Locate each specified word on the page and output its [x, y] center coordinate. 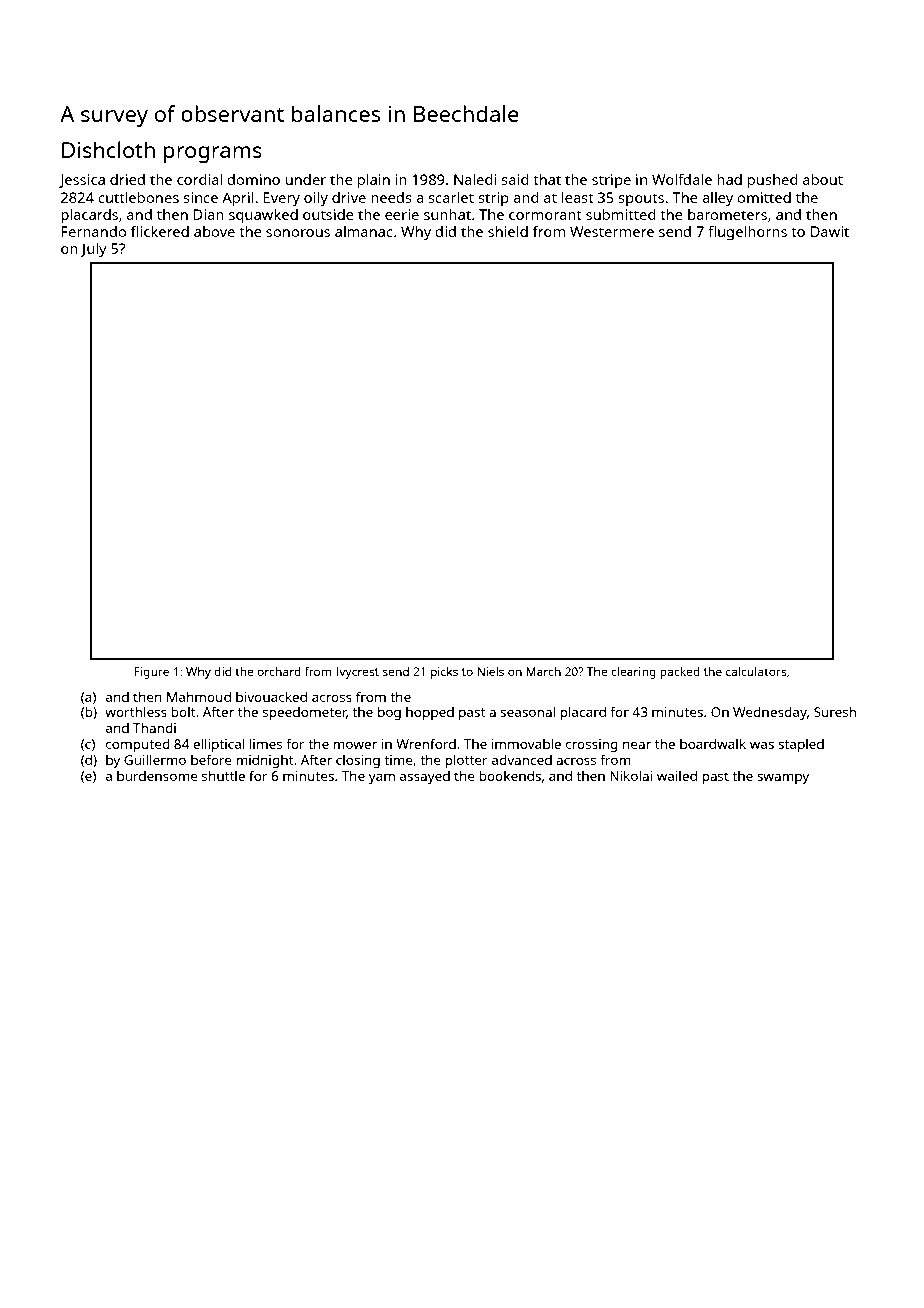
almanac [364, 231]
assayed [425, 777]
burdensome [157, 776]
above [214, 231]
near [637, 745]
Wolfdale [682, 179]
